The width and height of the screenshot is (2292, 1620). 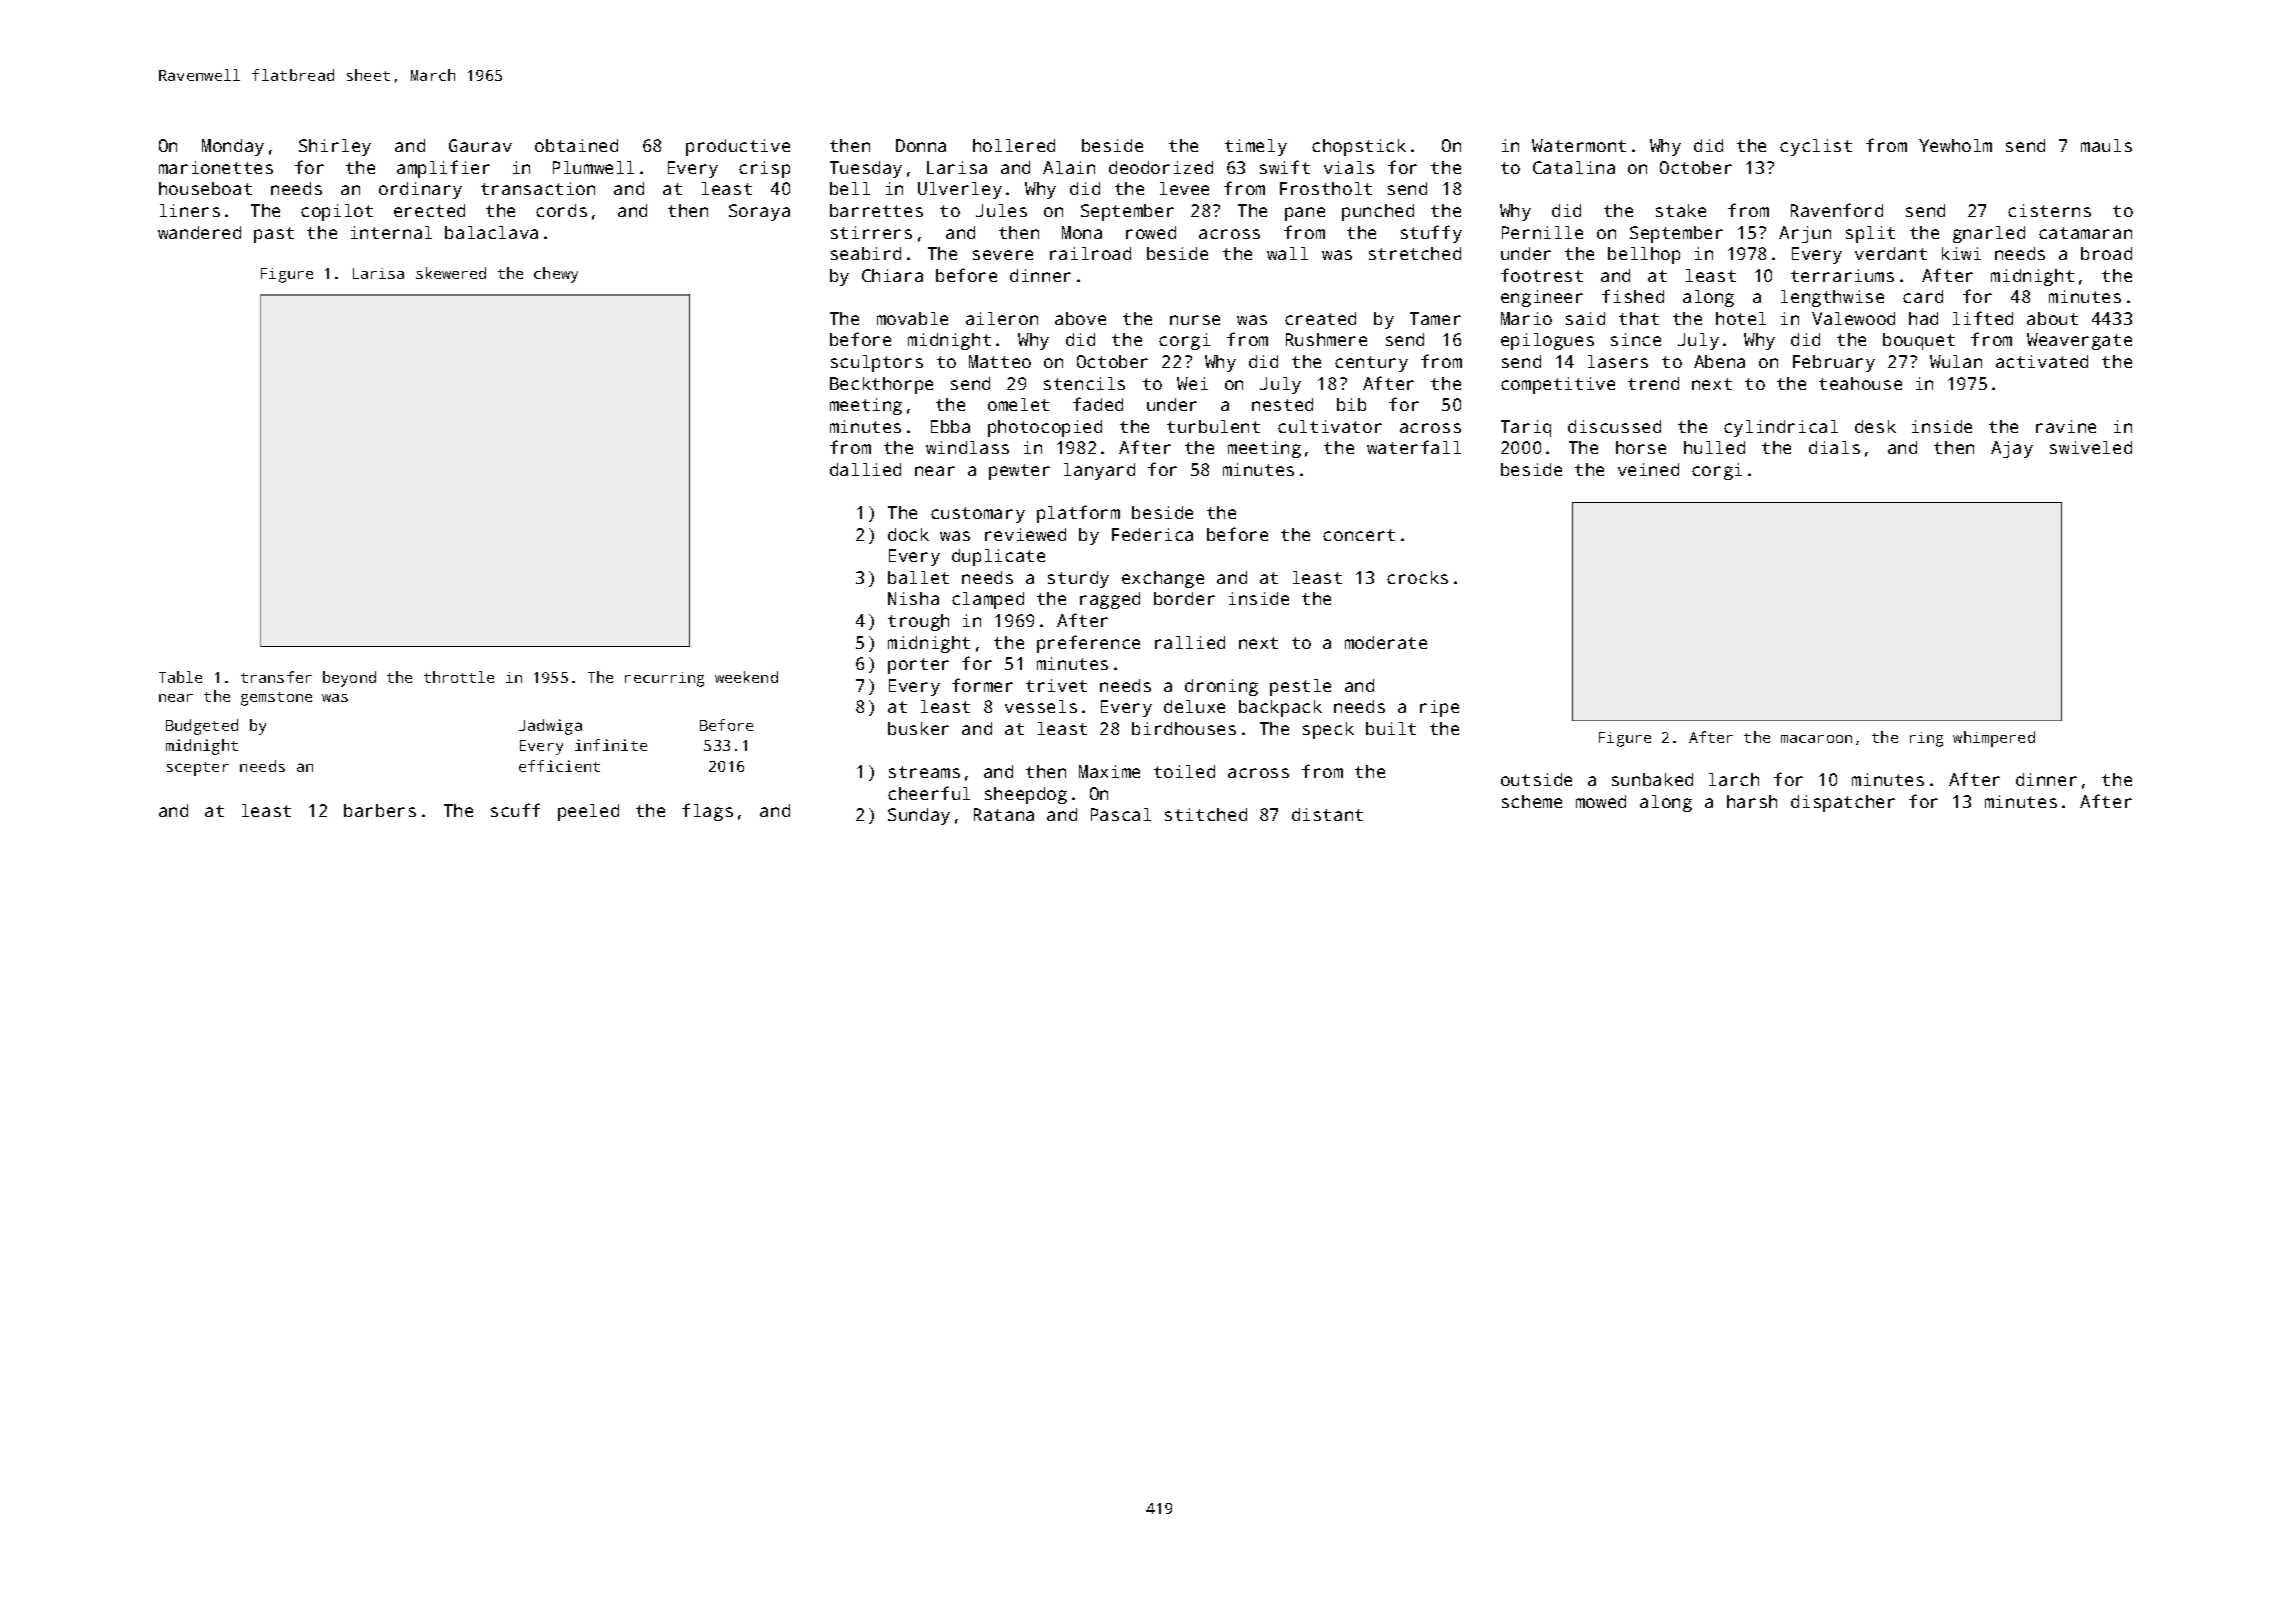 I want to click on barbers, so click(x=380, y=810).
